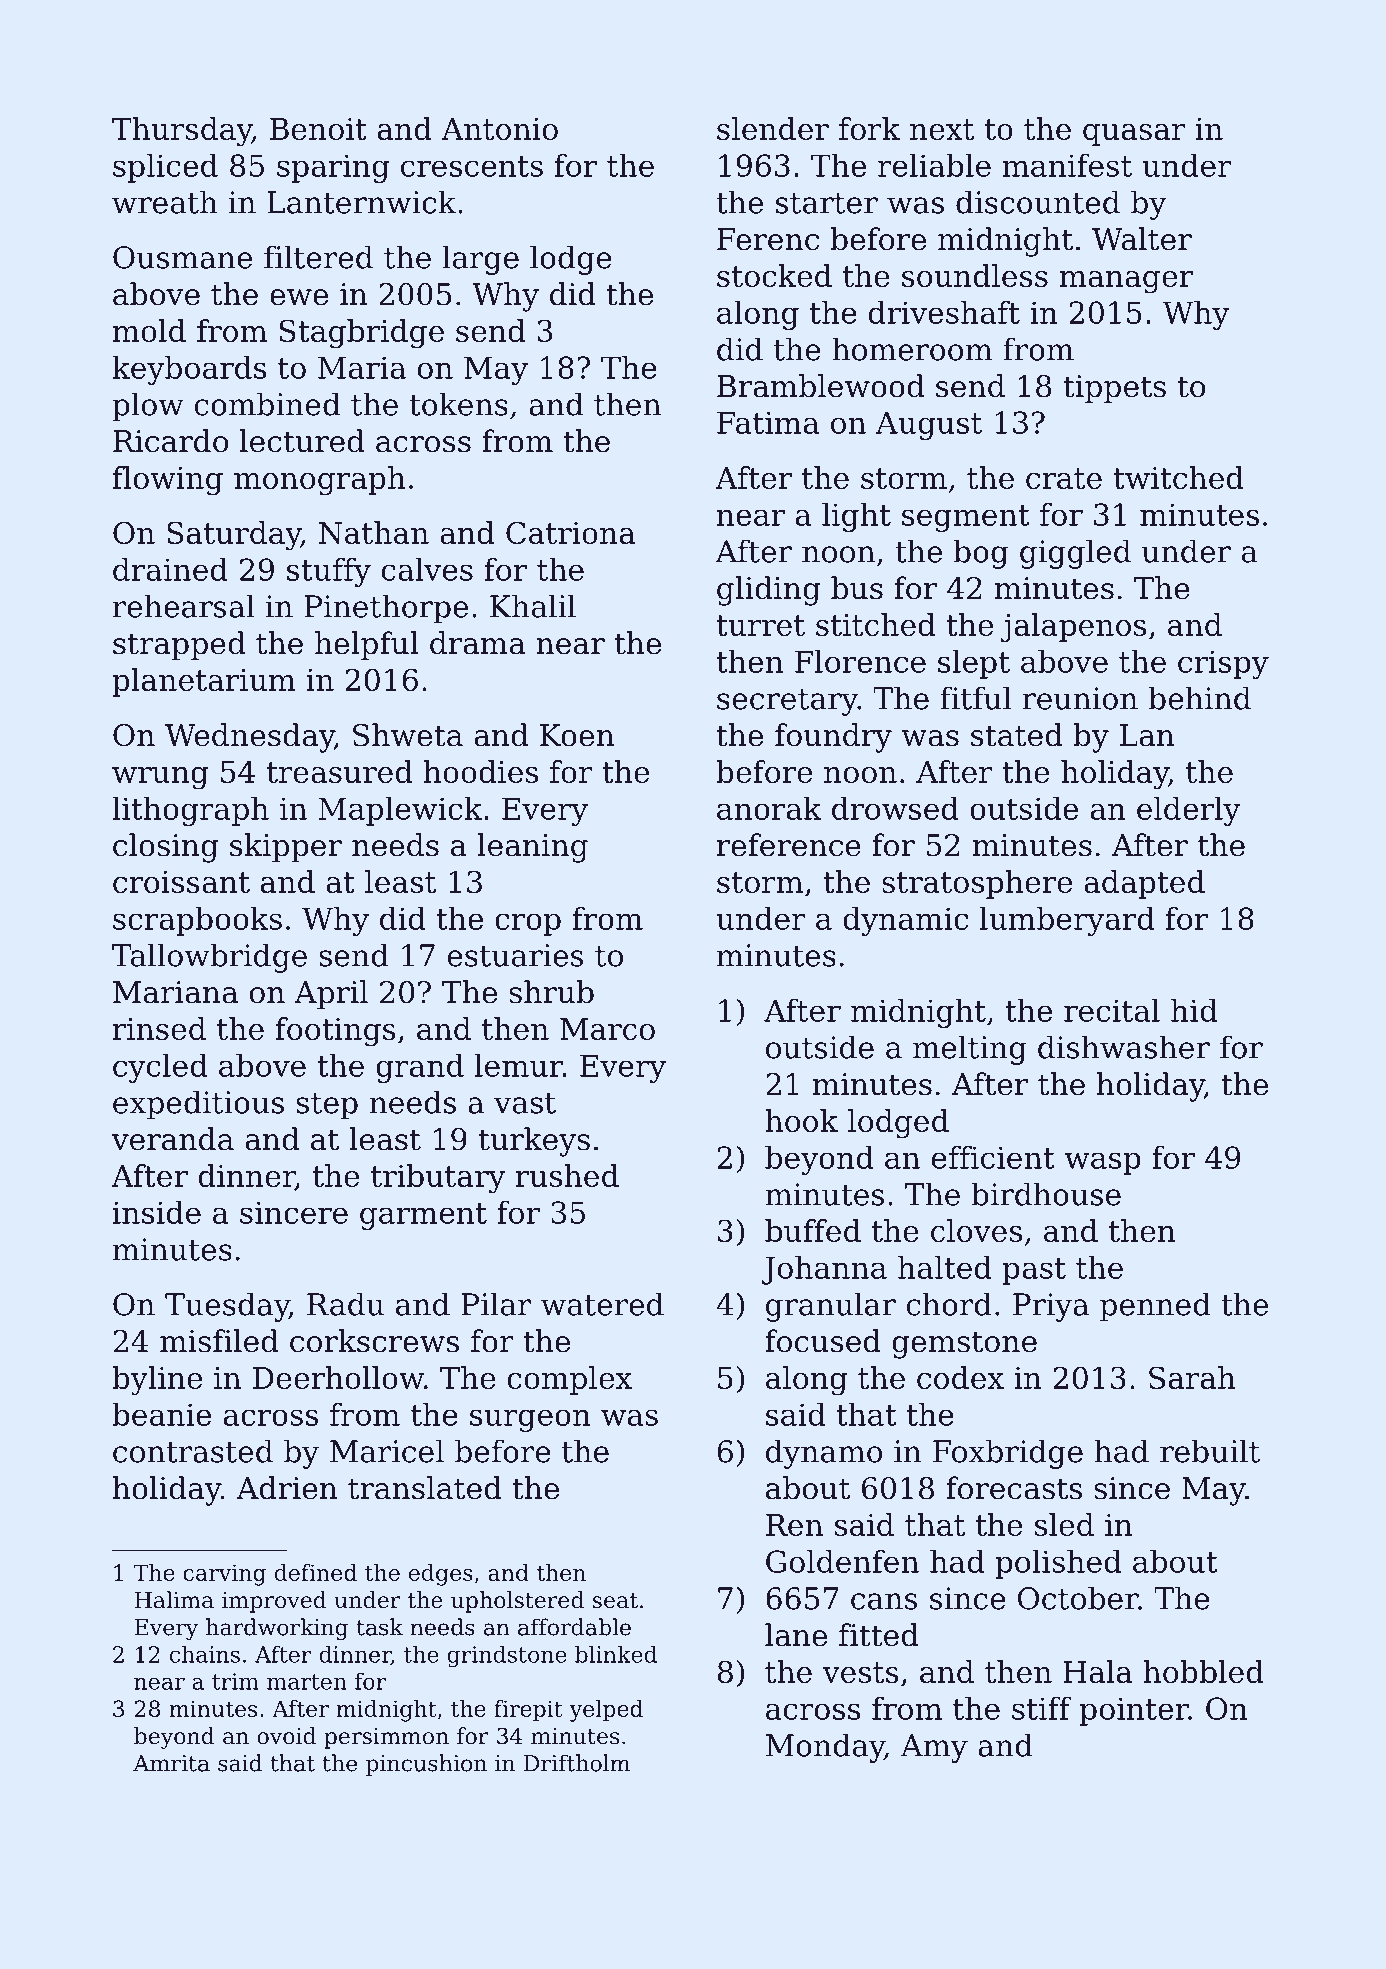 This document has width=1386, height=1969. I want to click on crispy, so click(1223, 664).
